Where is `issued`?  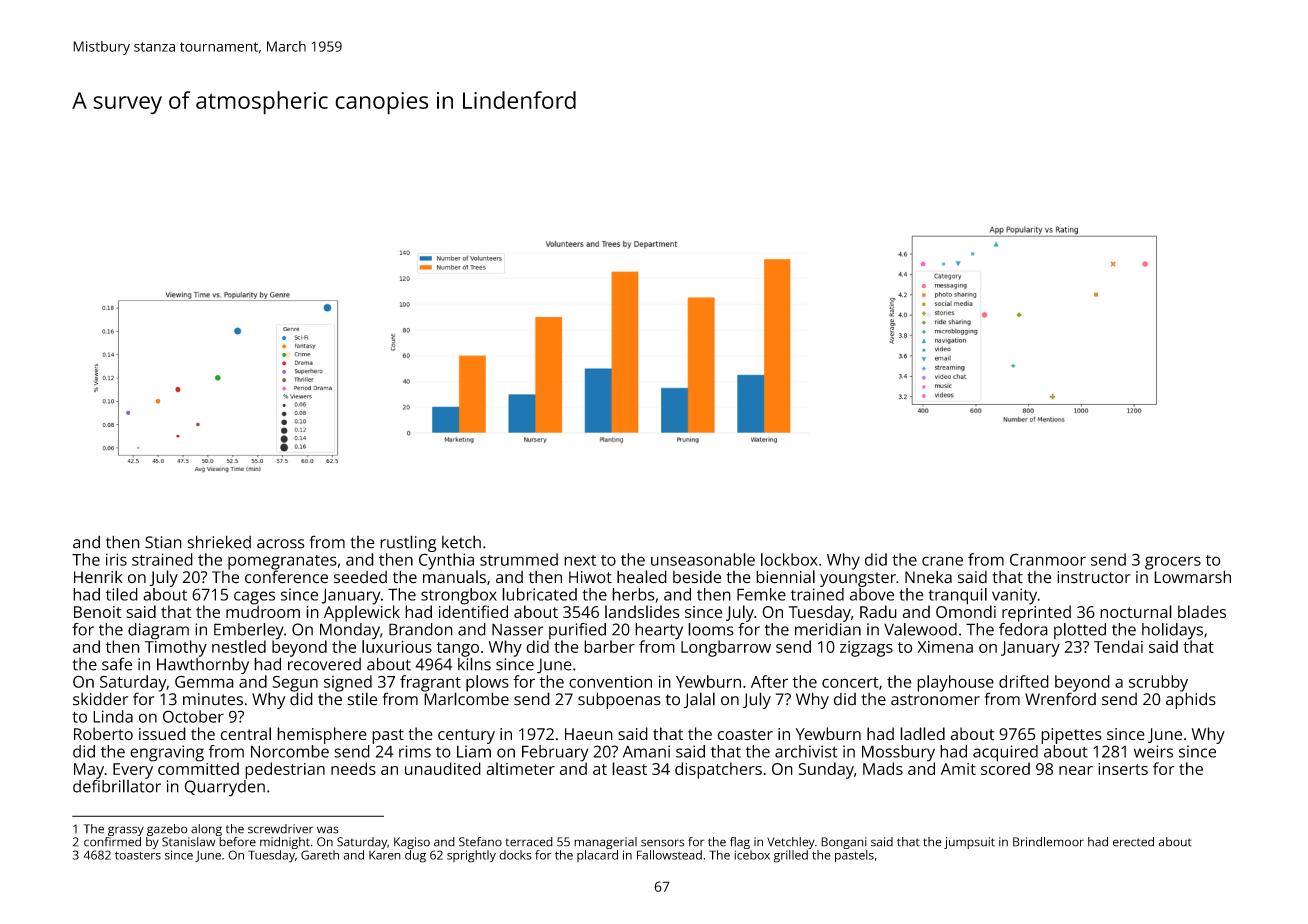 issued is located at coordinates (162, 733).
